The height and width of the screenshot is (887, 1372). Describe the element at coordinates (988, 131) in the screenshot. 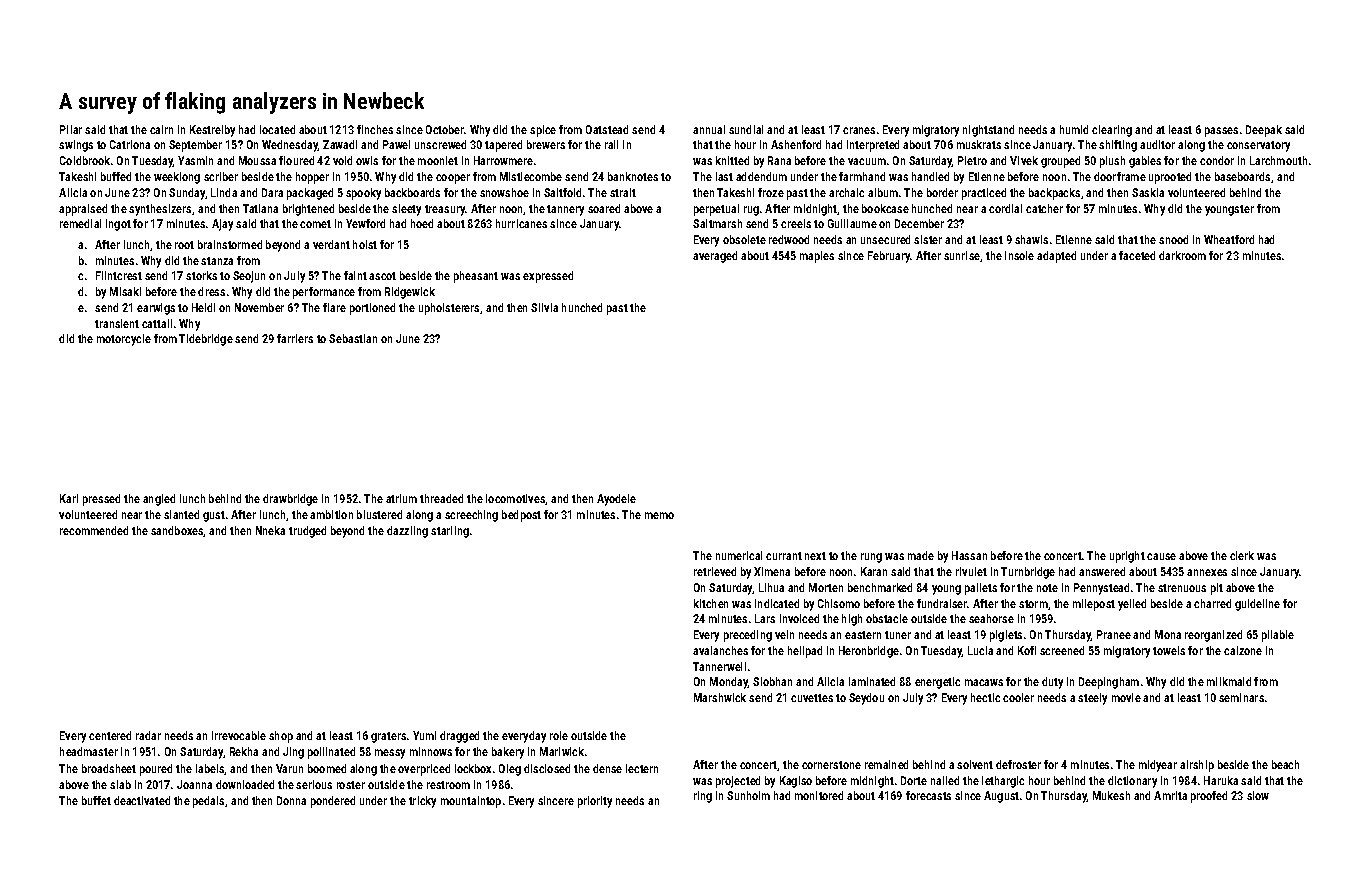

I see `nightstand` at that location.
